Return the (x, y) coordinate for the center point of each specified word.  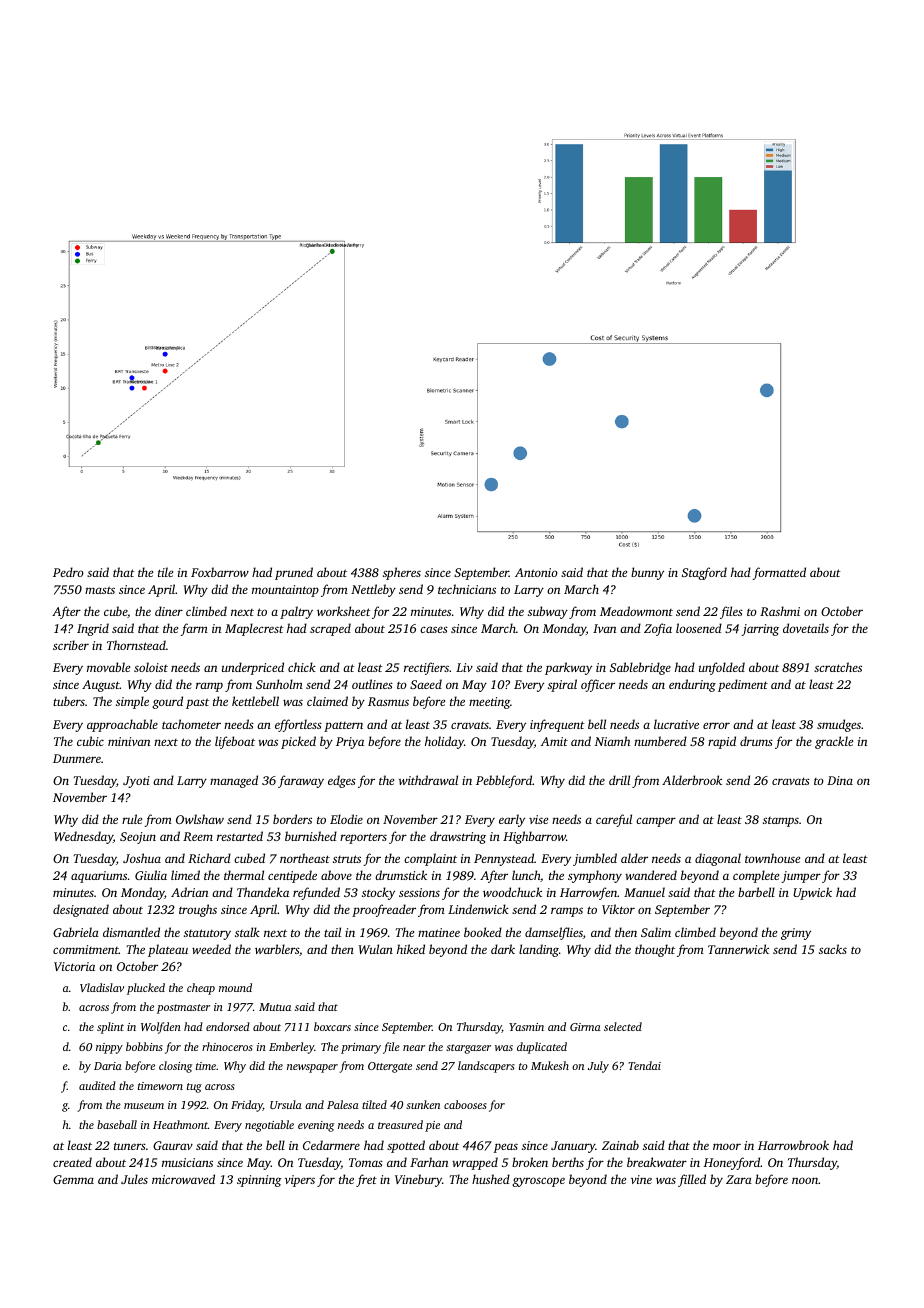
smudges (839, 725)
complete (756, 876)
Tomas (366, 1162)
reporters (363, 838)
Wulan (376, 949)
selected (623, 1026)
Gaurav (173, 1145)
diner (169, 611)
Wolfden (161, 1028)
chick (302, 667)
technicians (467, 589)
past (197, 703)
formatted (779, 573)
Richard (209, 858)
